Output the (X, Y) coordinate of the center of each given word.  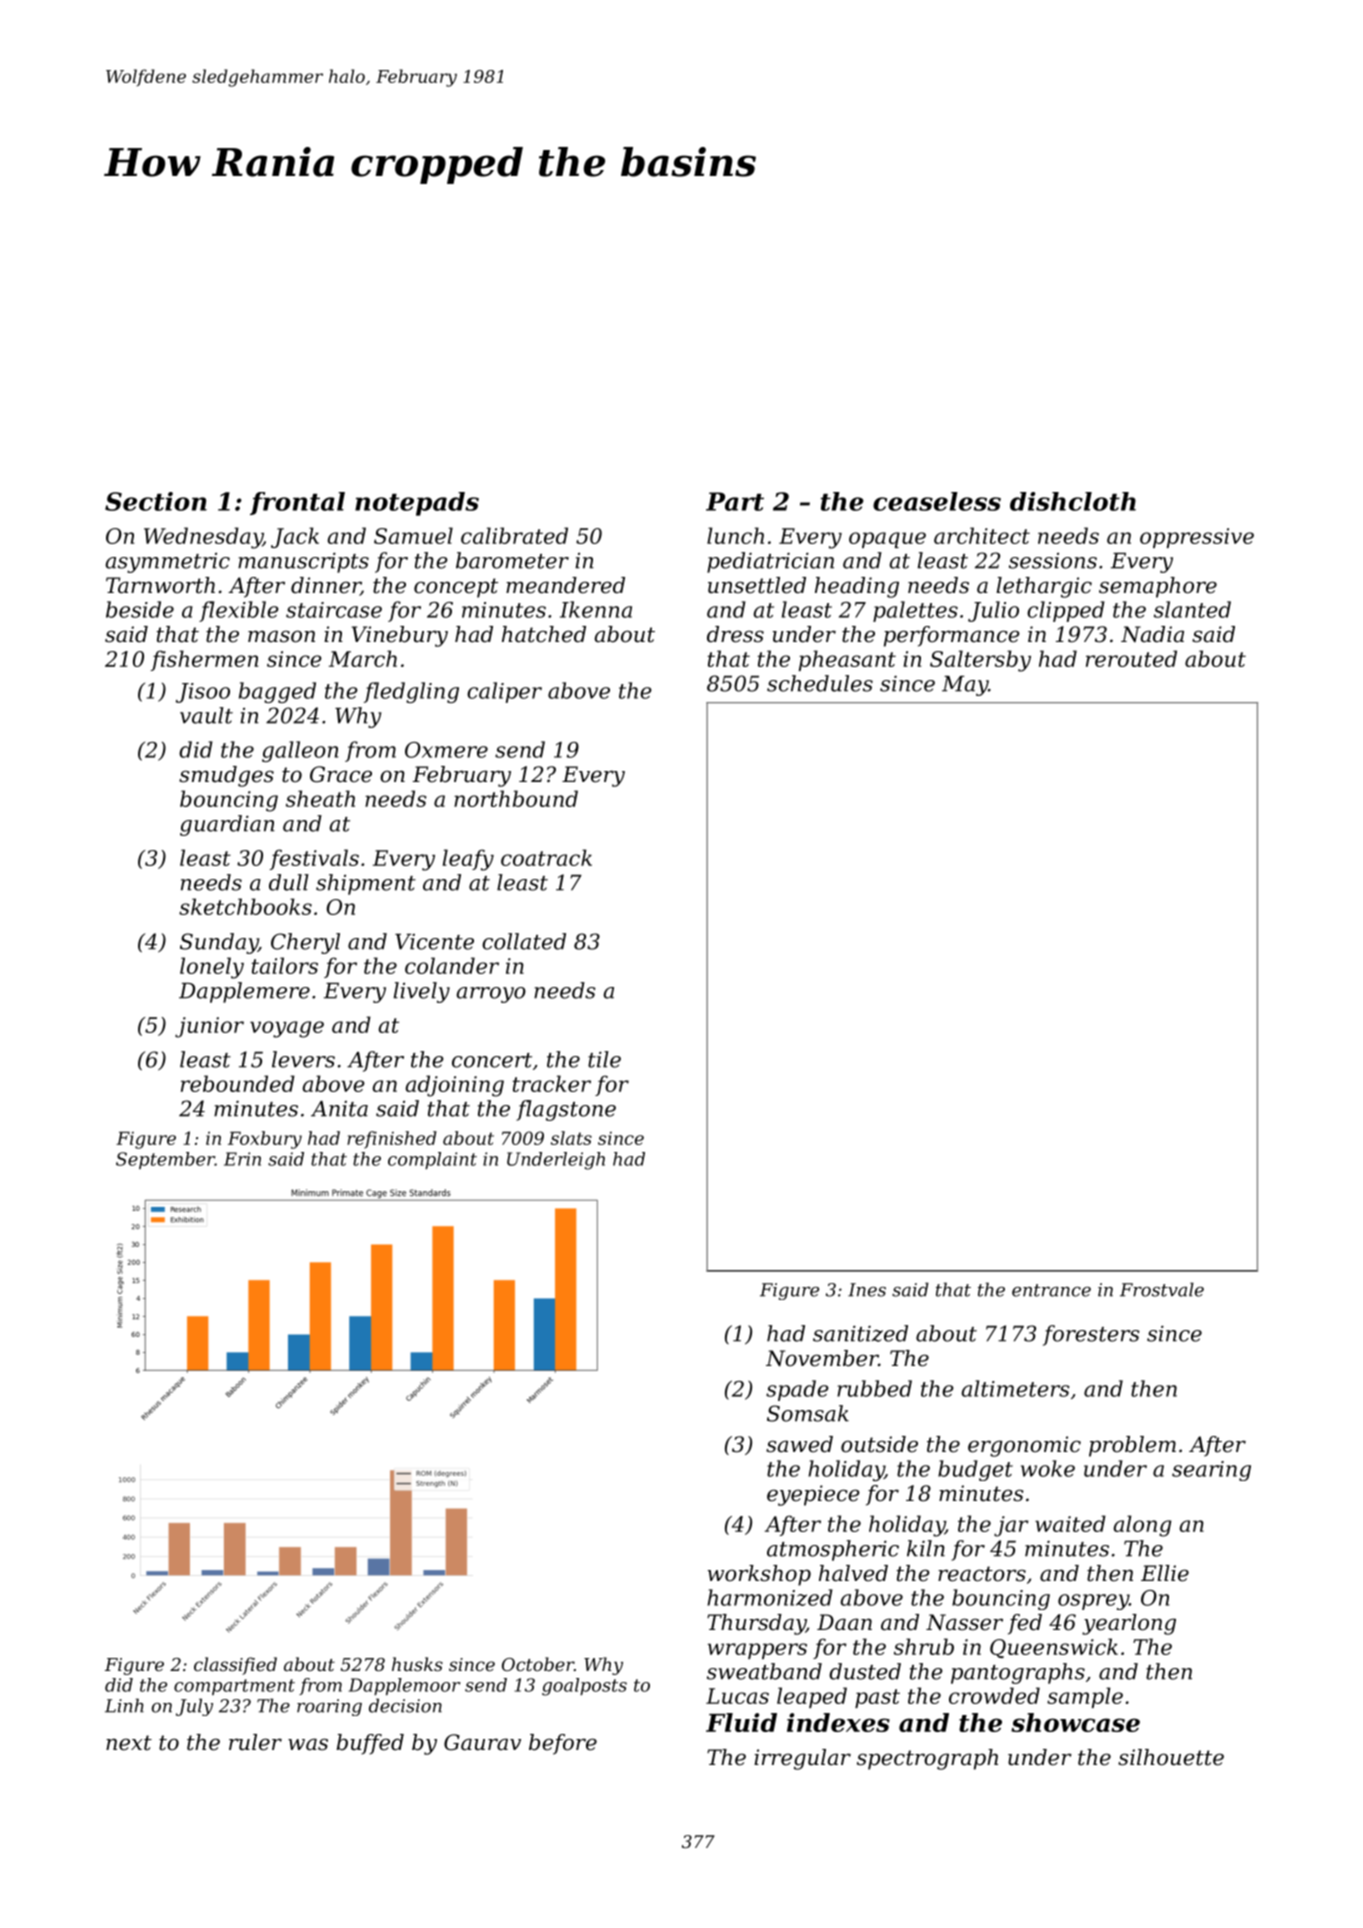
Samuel (413, 535)
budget (975, 1470)
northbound (516, 798)
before (563, 1744)
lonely (212, 968)
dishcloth (1073, 501)
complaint (432, 1160)
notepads (417, 504)
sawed (799, 1444)
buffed (370, 1744)
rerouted (1131, 658)
